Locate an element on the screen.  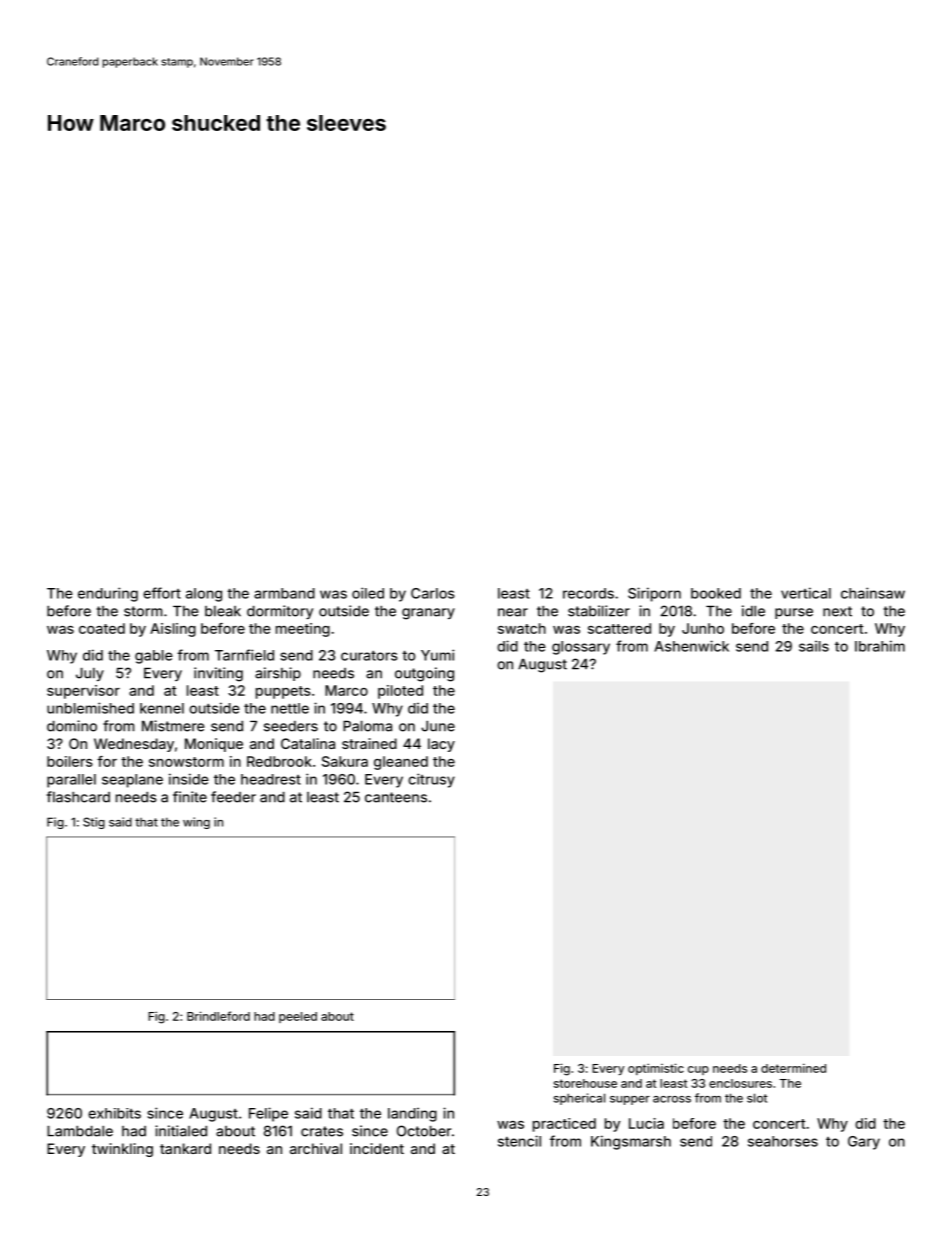
Ibrahim is located at coordinates (880, 646).
